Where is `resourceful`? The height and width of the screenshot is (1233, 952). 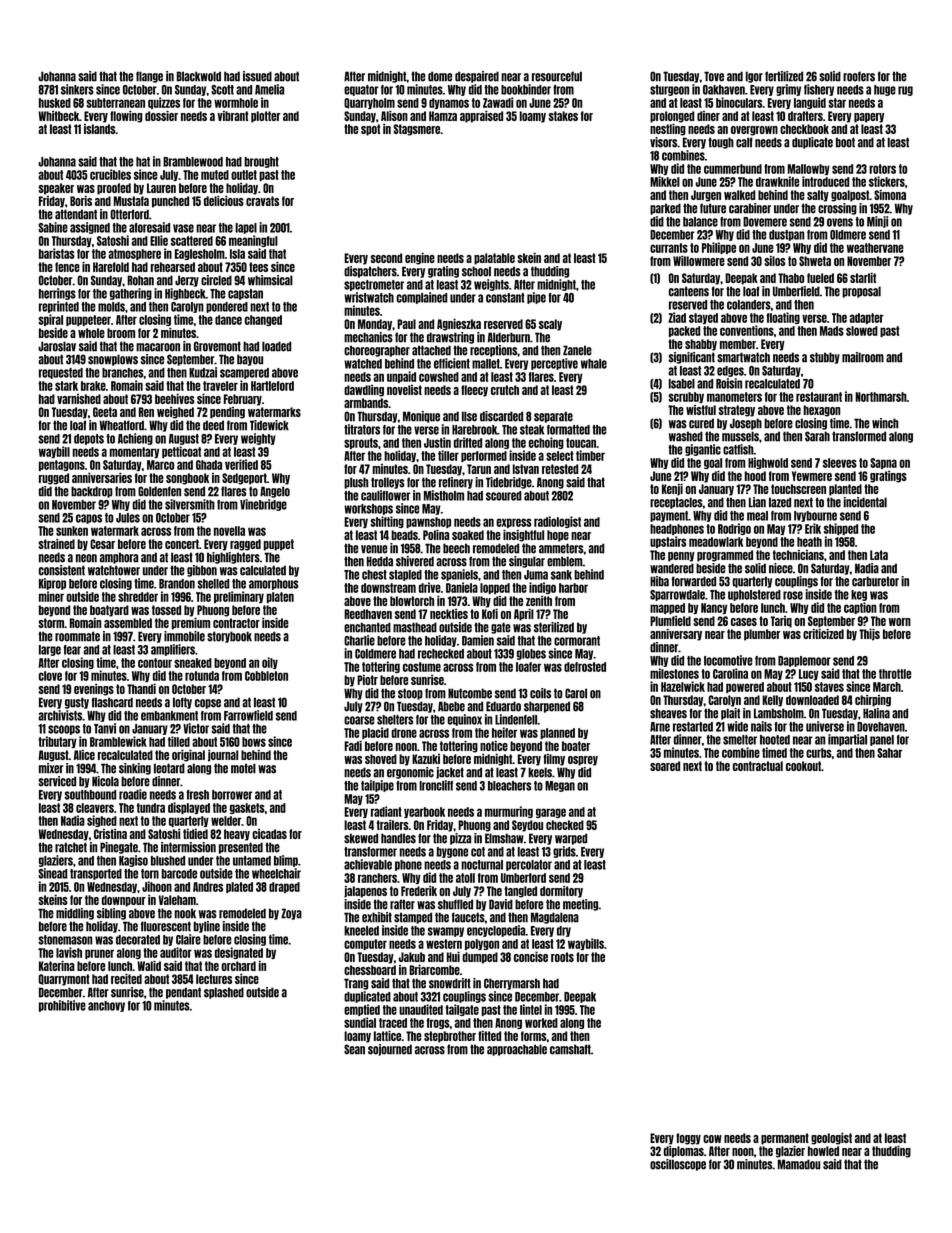 resourceful is located at coordinates (557, 76).
